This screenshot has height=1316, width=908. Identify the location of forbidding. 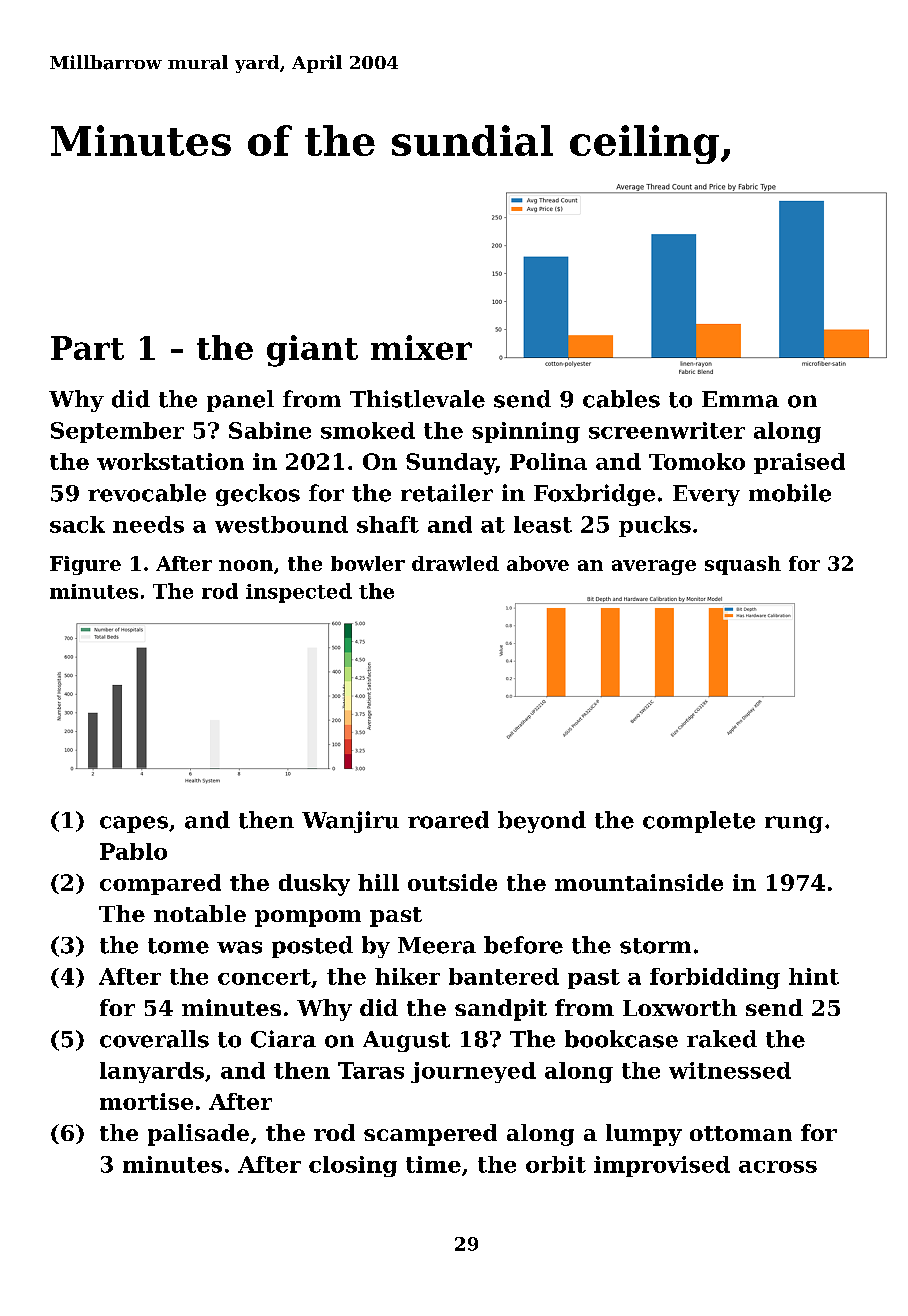
(715, 978).
